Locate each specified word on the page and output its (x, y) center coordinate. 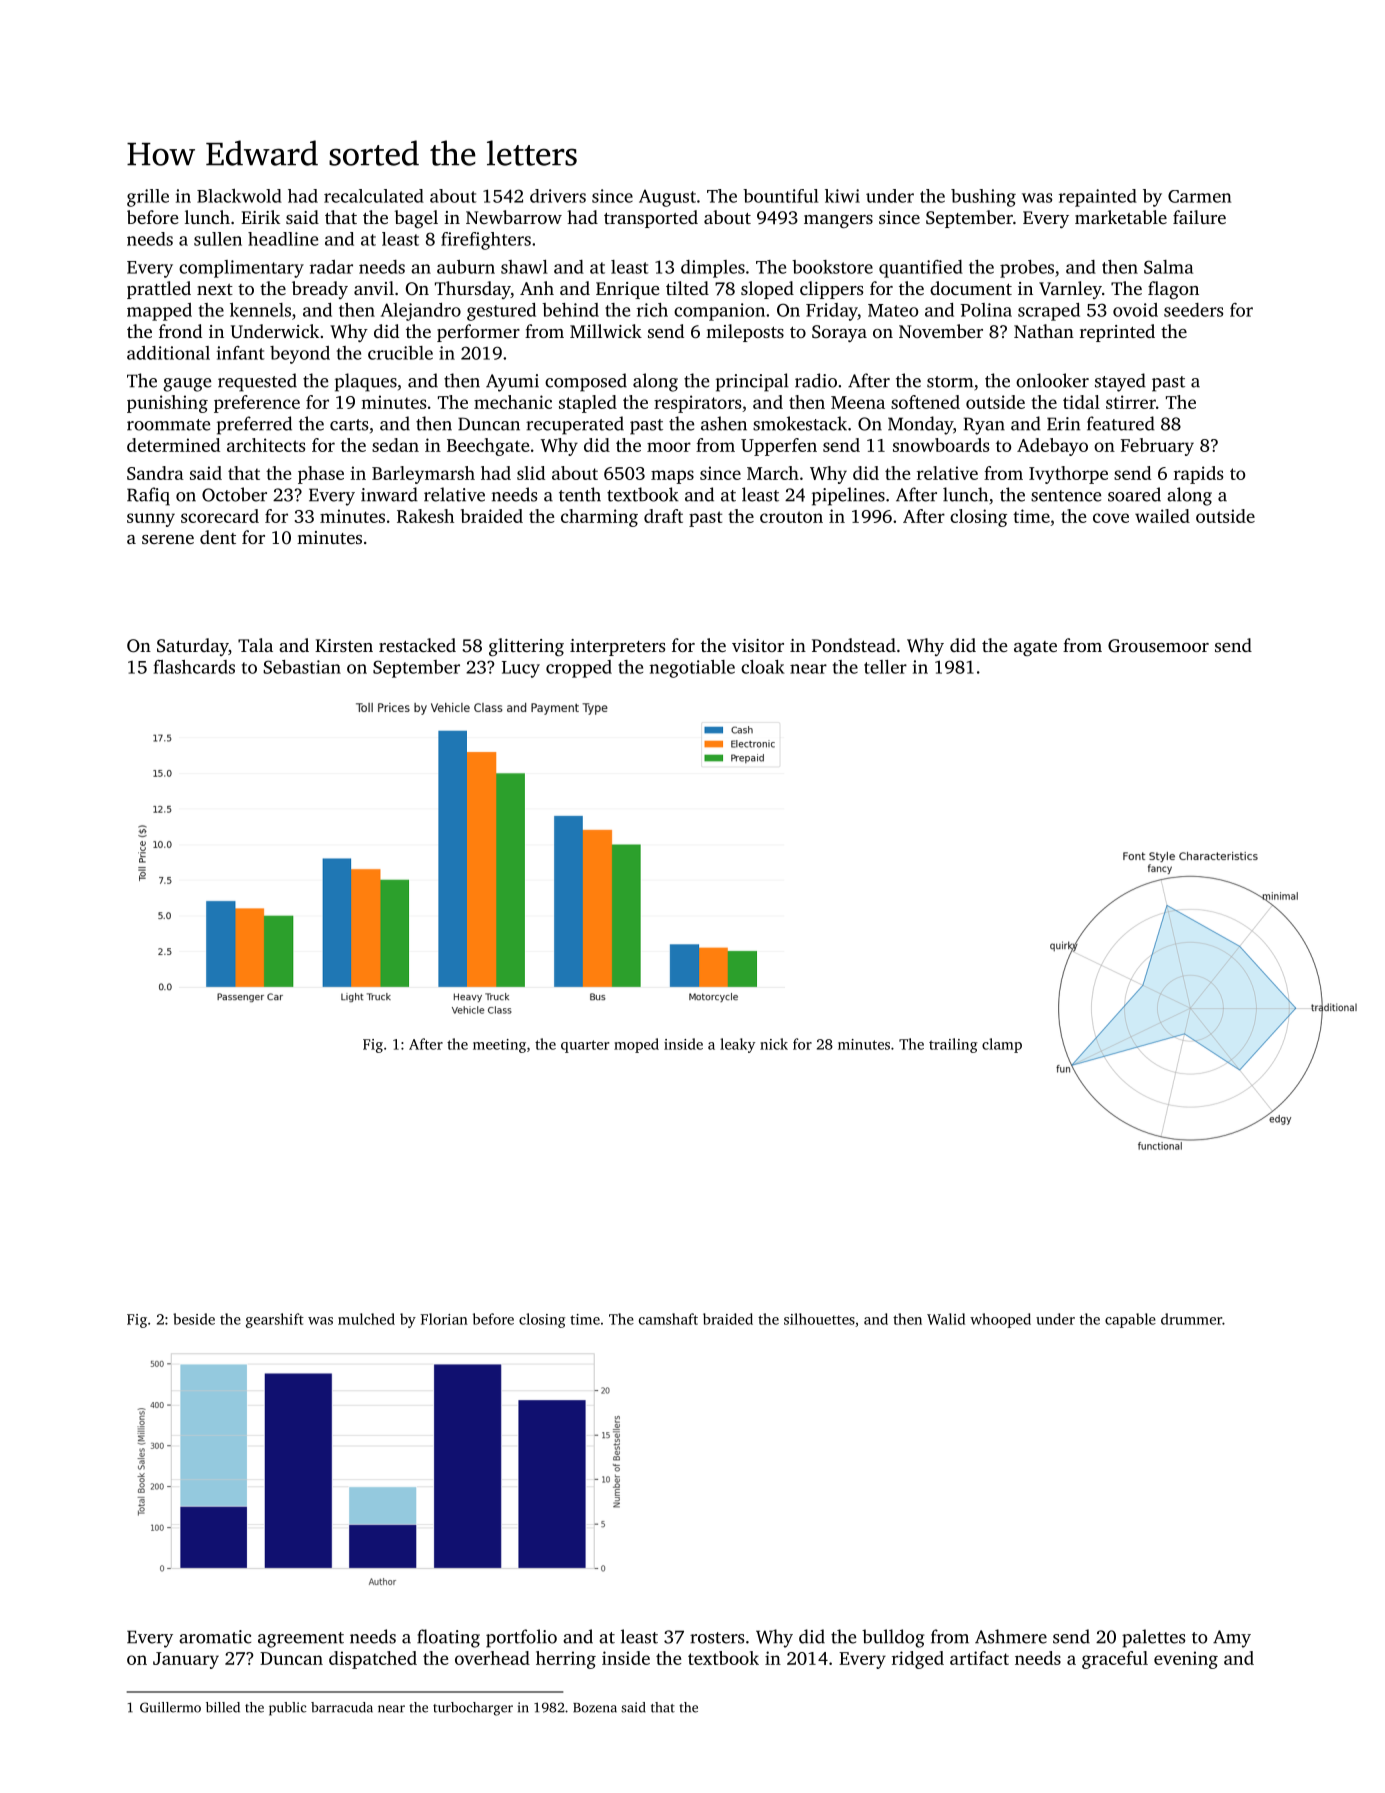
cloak (763, 667)
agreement (301, 1640)
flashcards (194, 667)
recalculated (374, 196)
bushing (983, 198)
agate (1035, 648)
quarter (585, 1046)
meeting (499, 1046)
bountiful (781, 196)
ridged (918, 1660)
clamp (1002, 1045)
